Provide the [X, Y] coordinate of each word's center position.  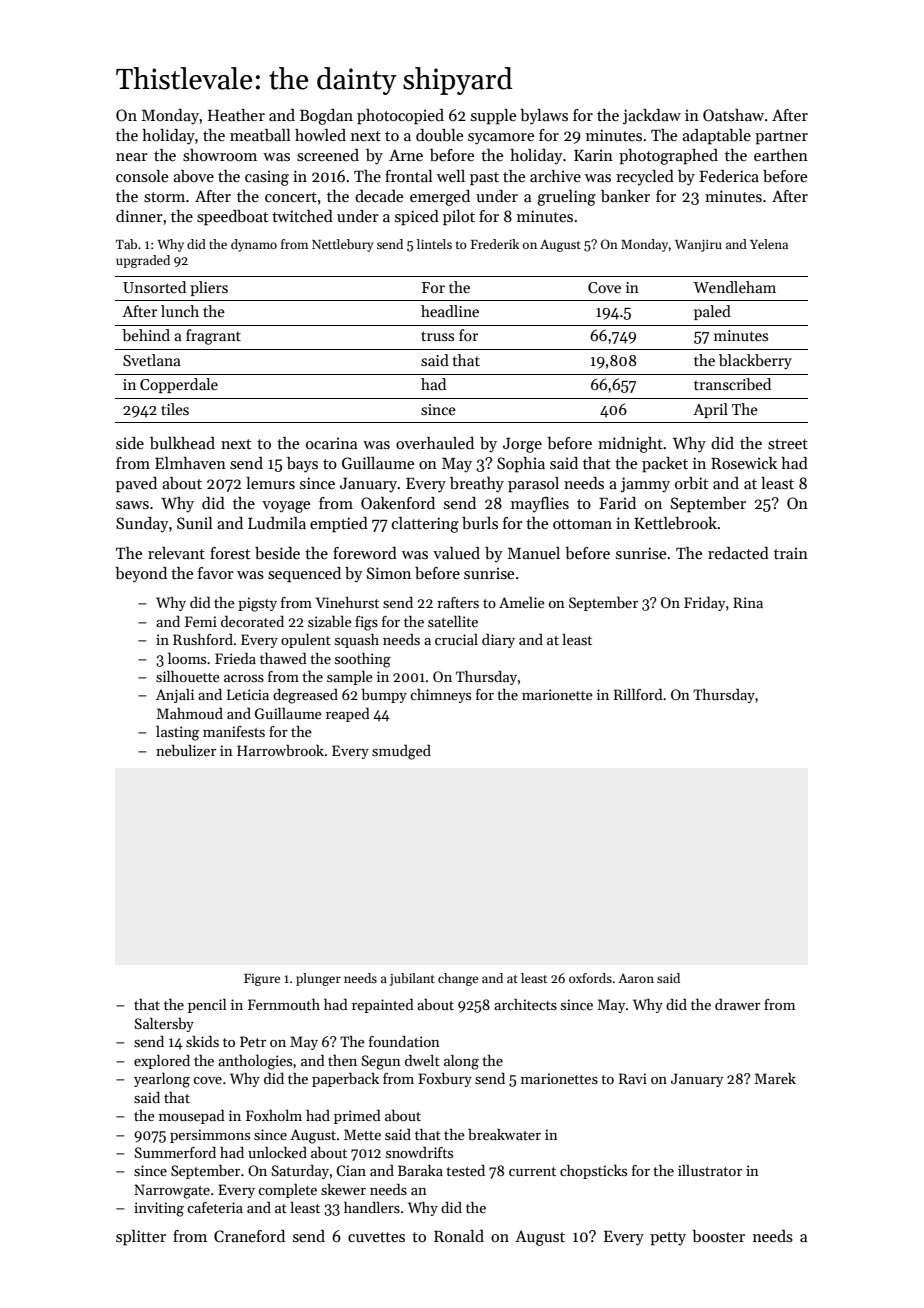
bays [302, 465]
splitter [141, 1238]
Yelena [769, 244]
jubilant [412, 979]
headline [450, 311]
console [142, 176]
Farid [617, 503]
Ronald [459, 1236]
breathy [477, 485]
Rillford [638, 694]
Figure [262, 980]
